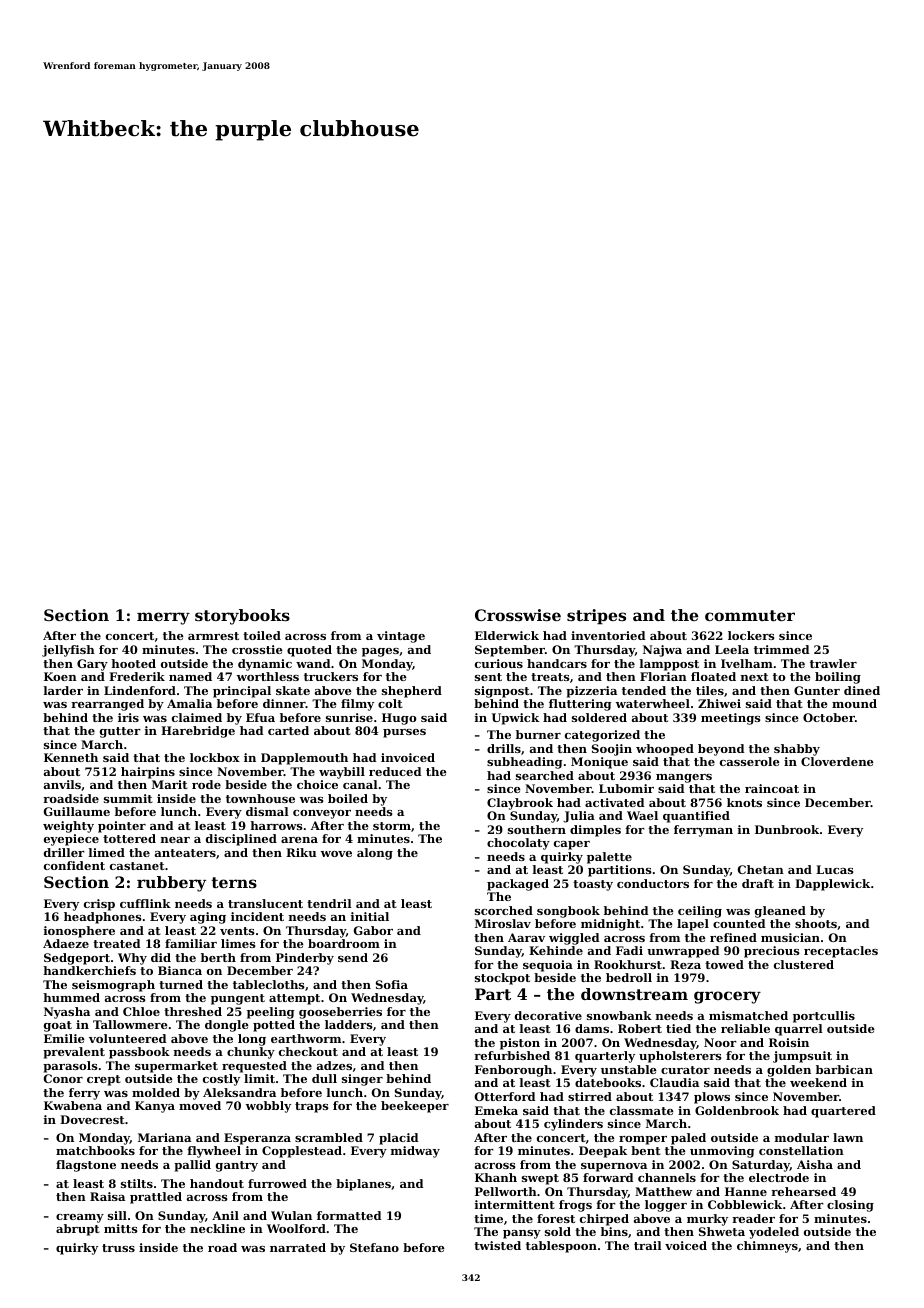 This document has height=1308, width=924. What do you see at coordinates (713, 676) in the document?
I see `floated` at bounding box center [713, 676].
